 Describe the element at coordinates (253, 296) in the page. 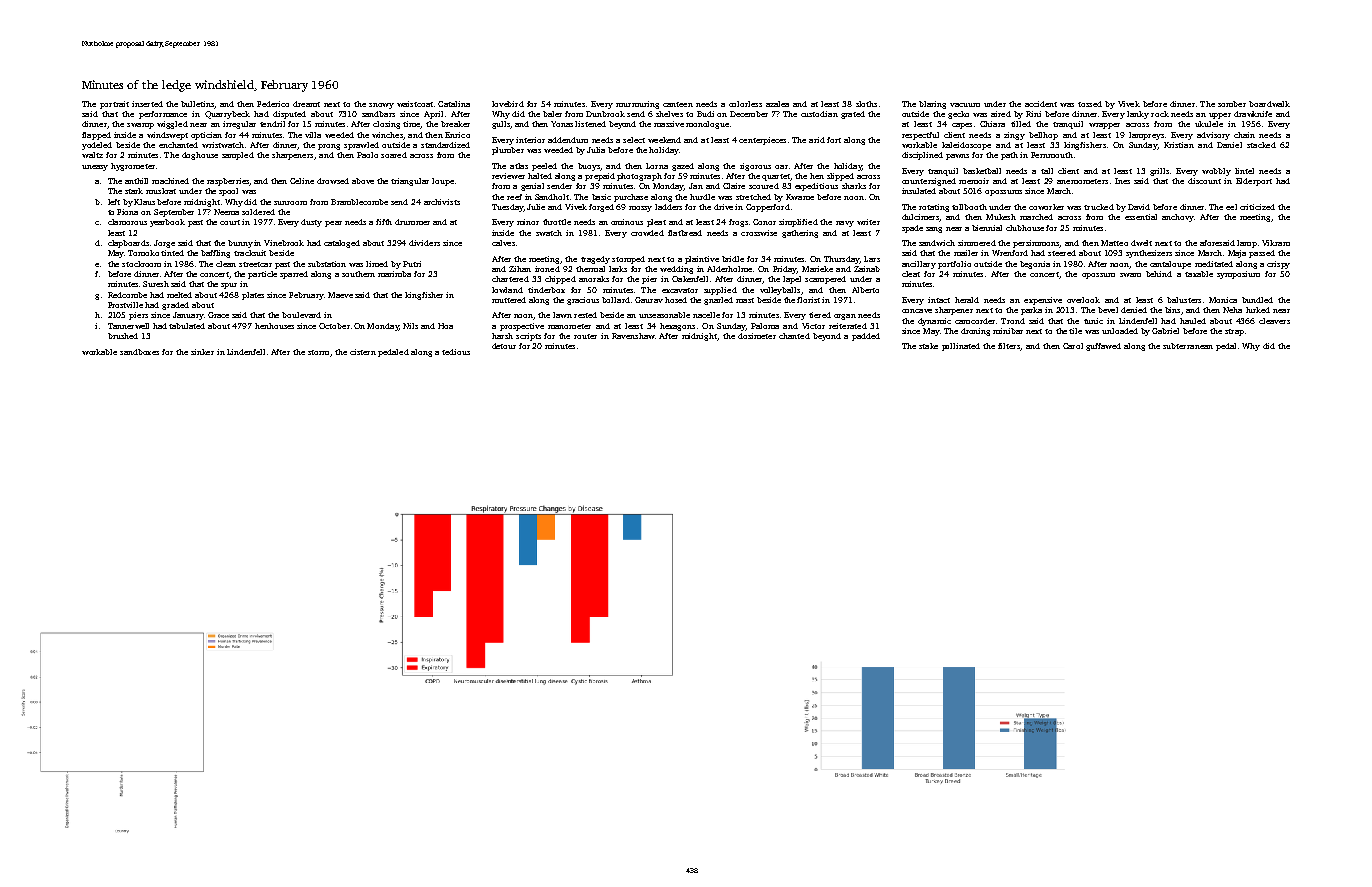

I see `plates` at that location.
